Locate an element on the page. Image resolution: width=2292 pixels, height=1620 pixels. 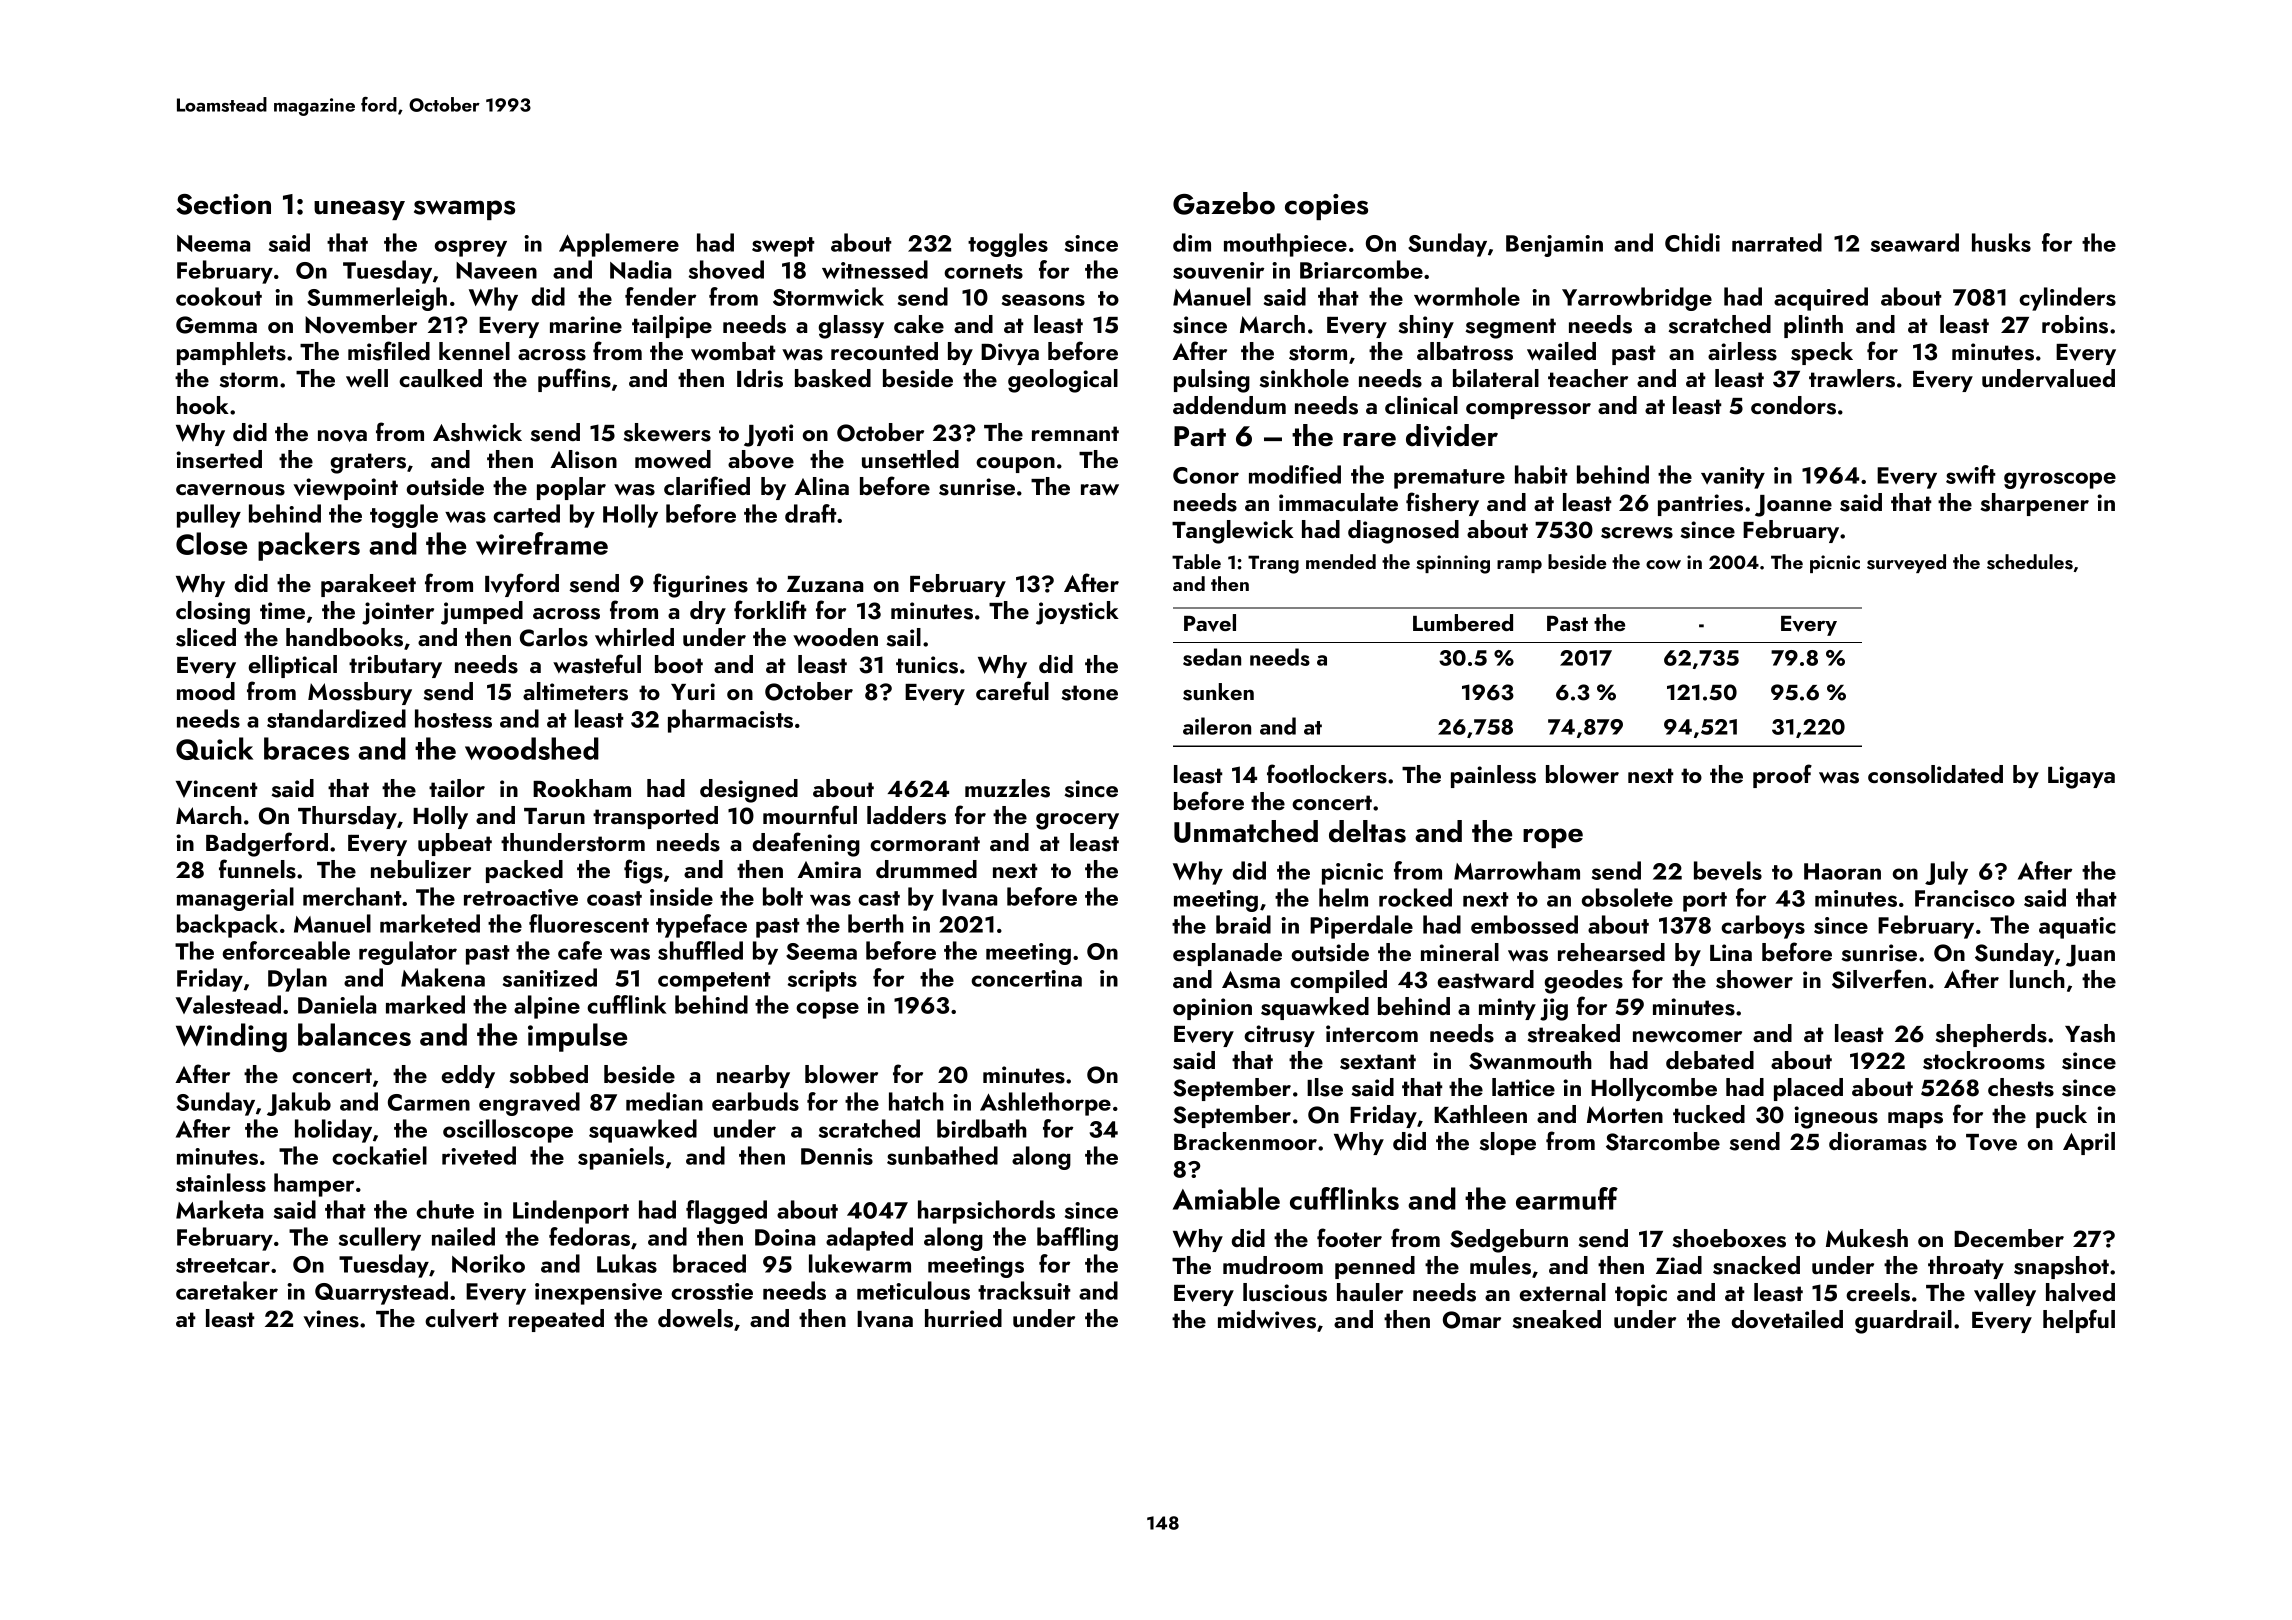
narrated is located at coordinates (1777, 242).
